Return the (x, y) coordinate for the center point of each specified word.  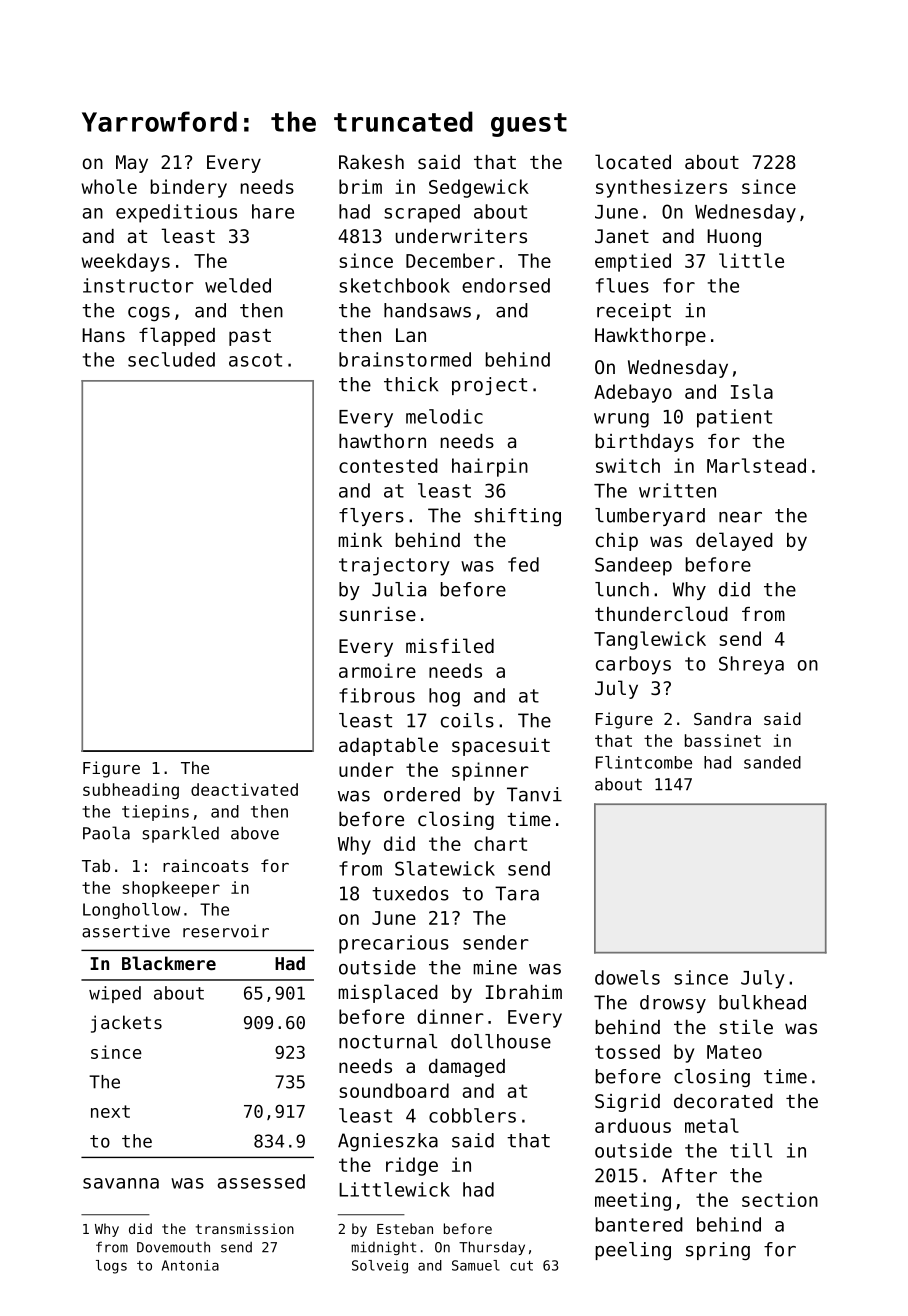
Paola (106, 833)
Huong (734, 238)
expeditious (176, 213)
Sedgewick (479, 188)
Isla (752, 391)
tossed (627, 1051)
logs (111, 1267)
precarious (394, 944)
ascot (255, 360)
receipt (634, 312)
